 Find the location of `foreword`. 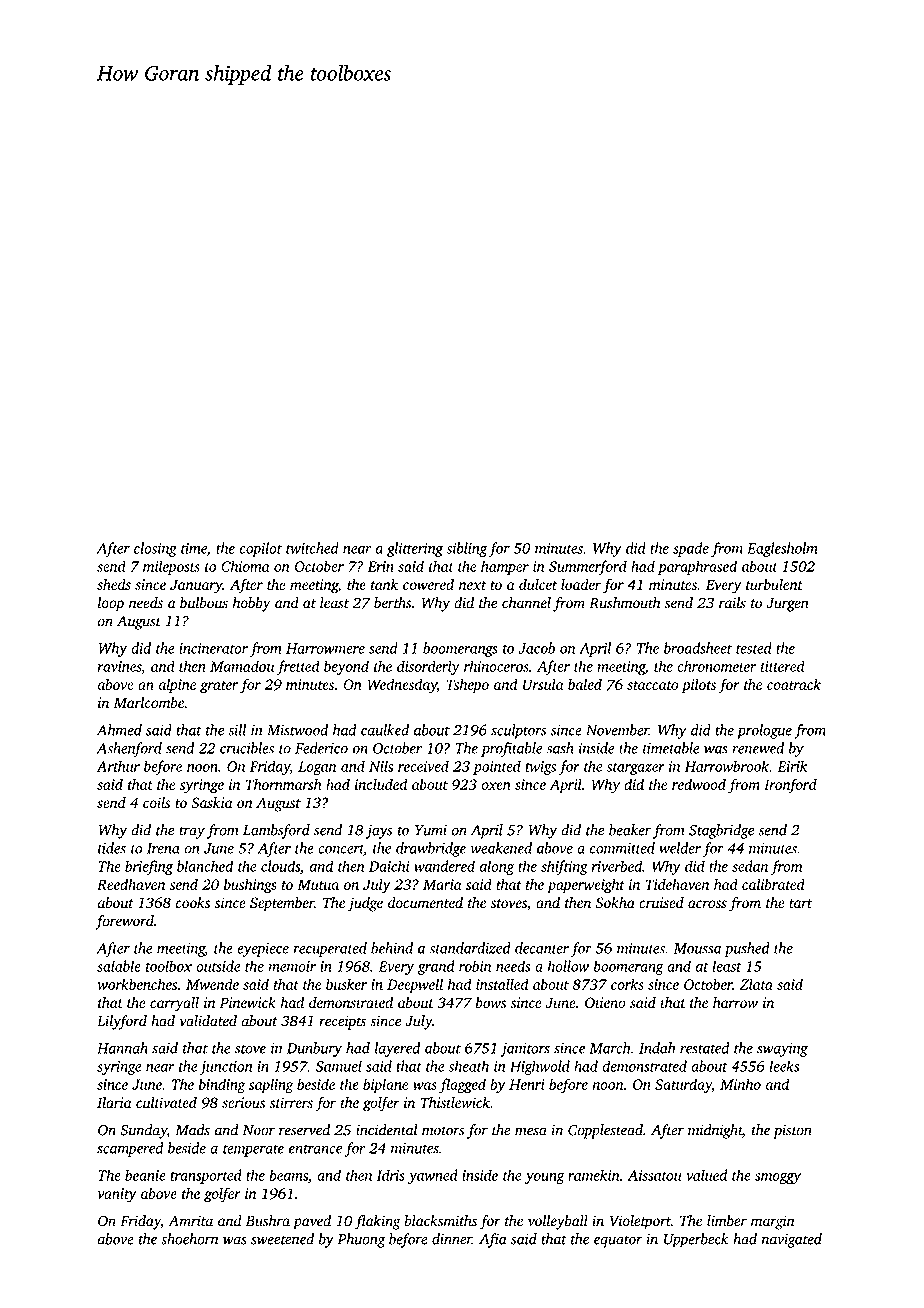

foreword is located at coordinates (124, 922).
